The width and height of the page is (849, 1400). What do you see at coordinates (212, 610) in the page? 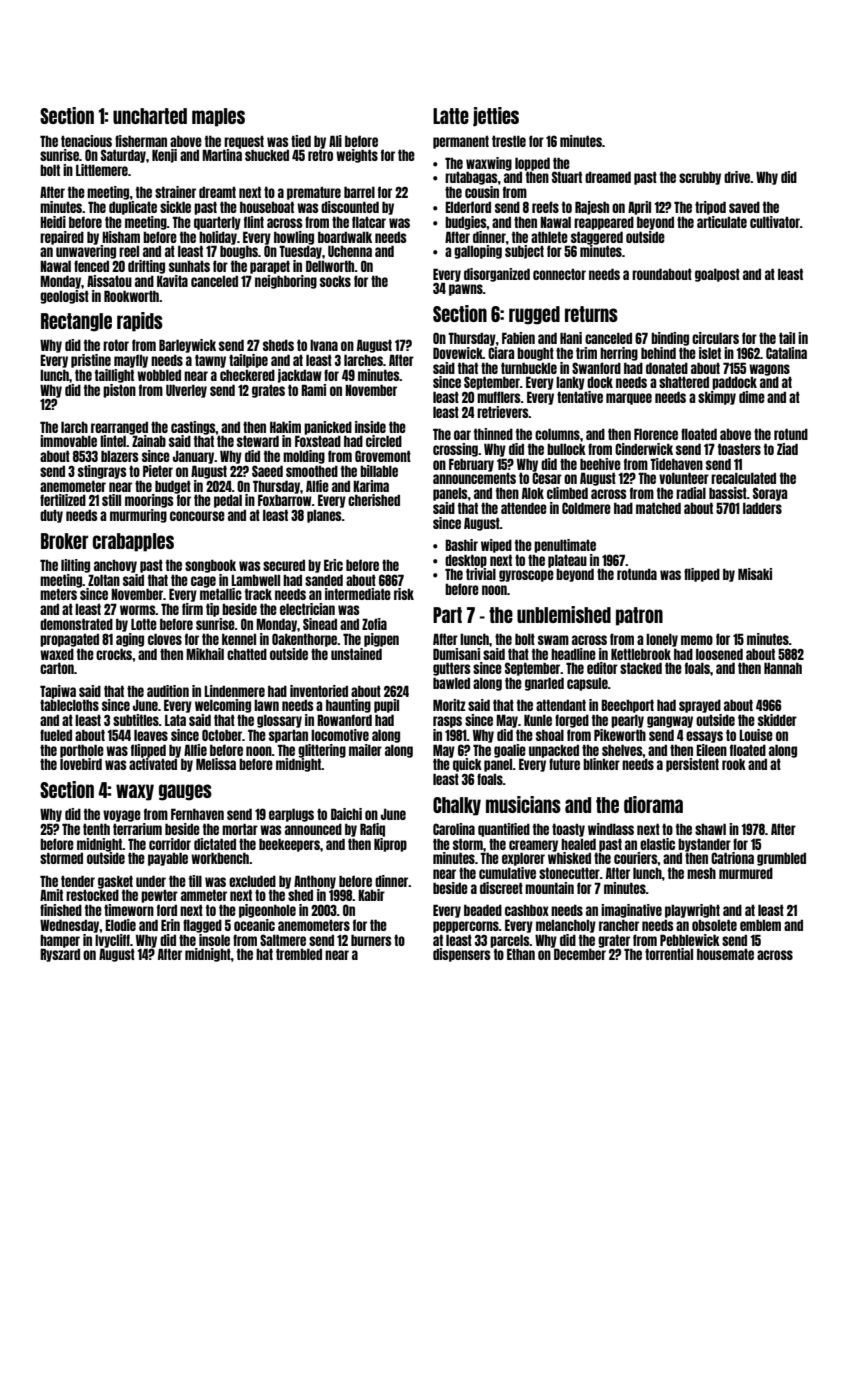
I see `tip` at bounding box center [212, 610].
